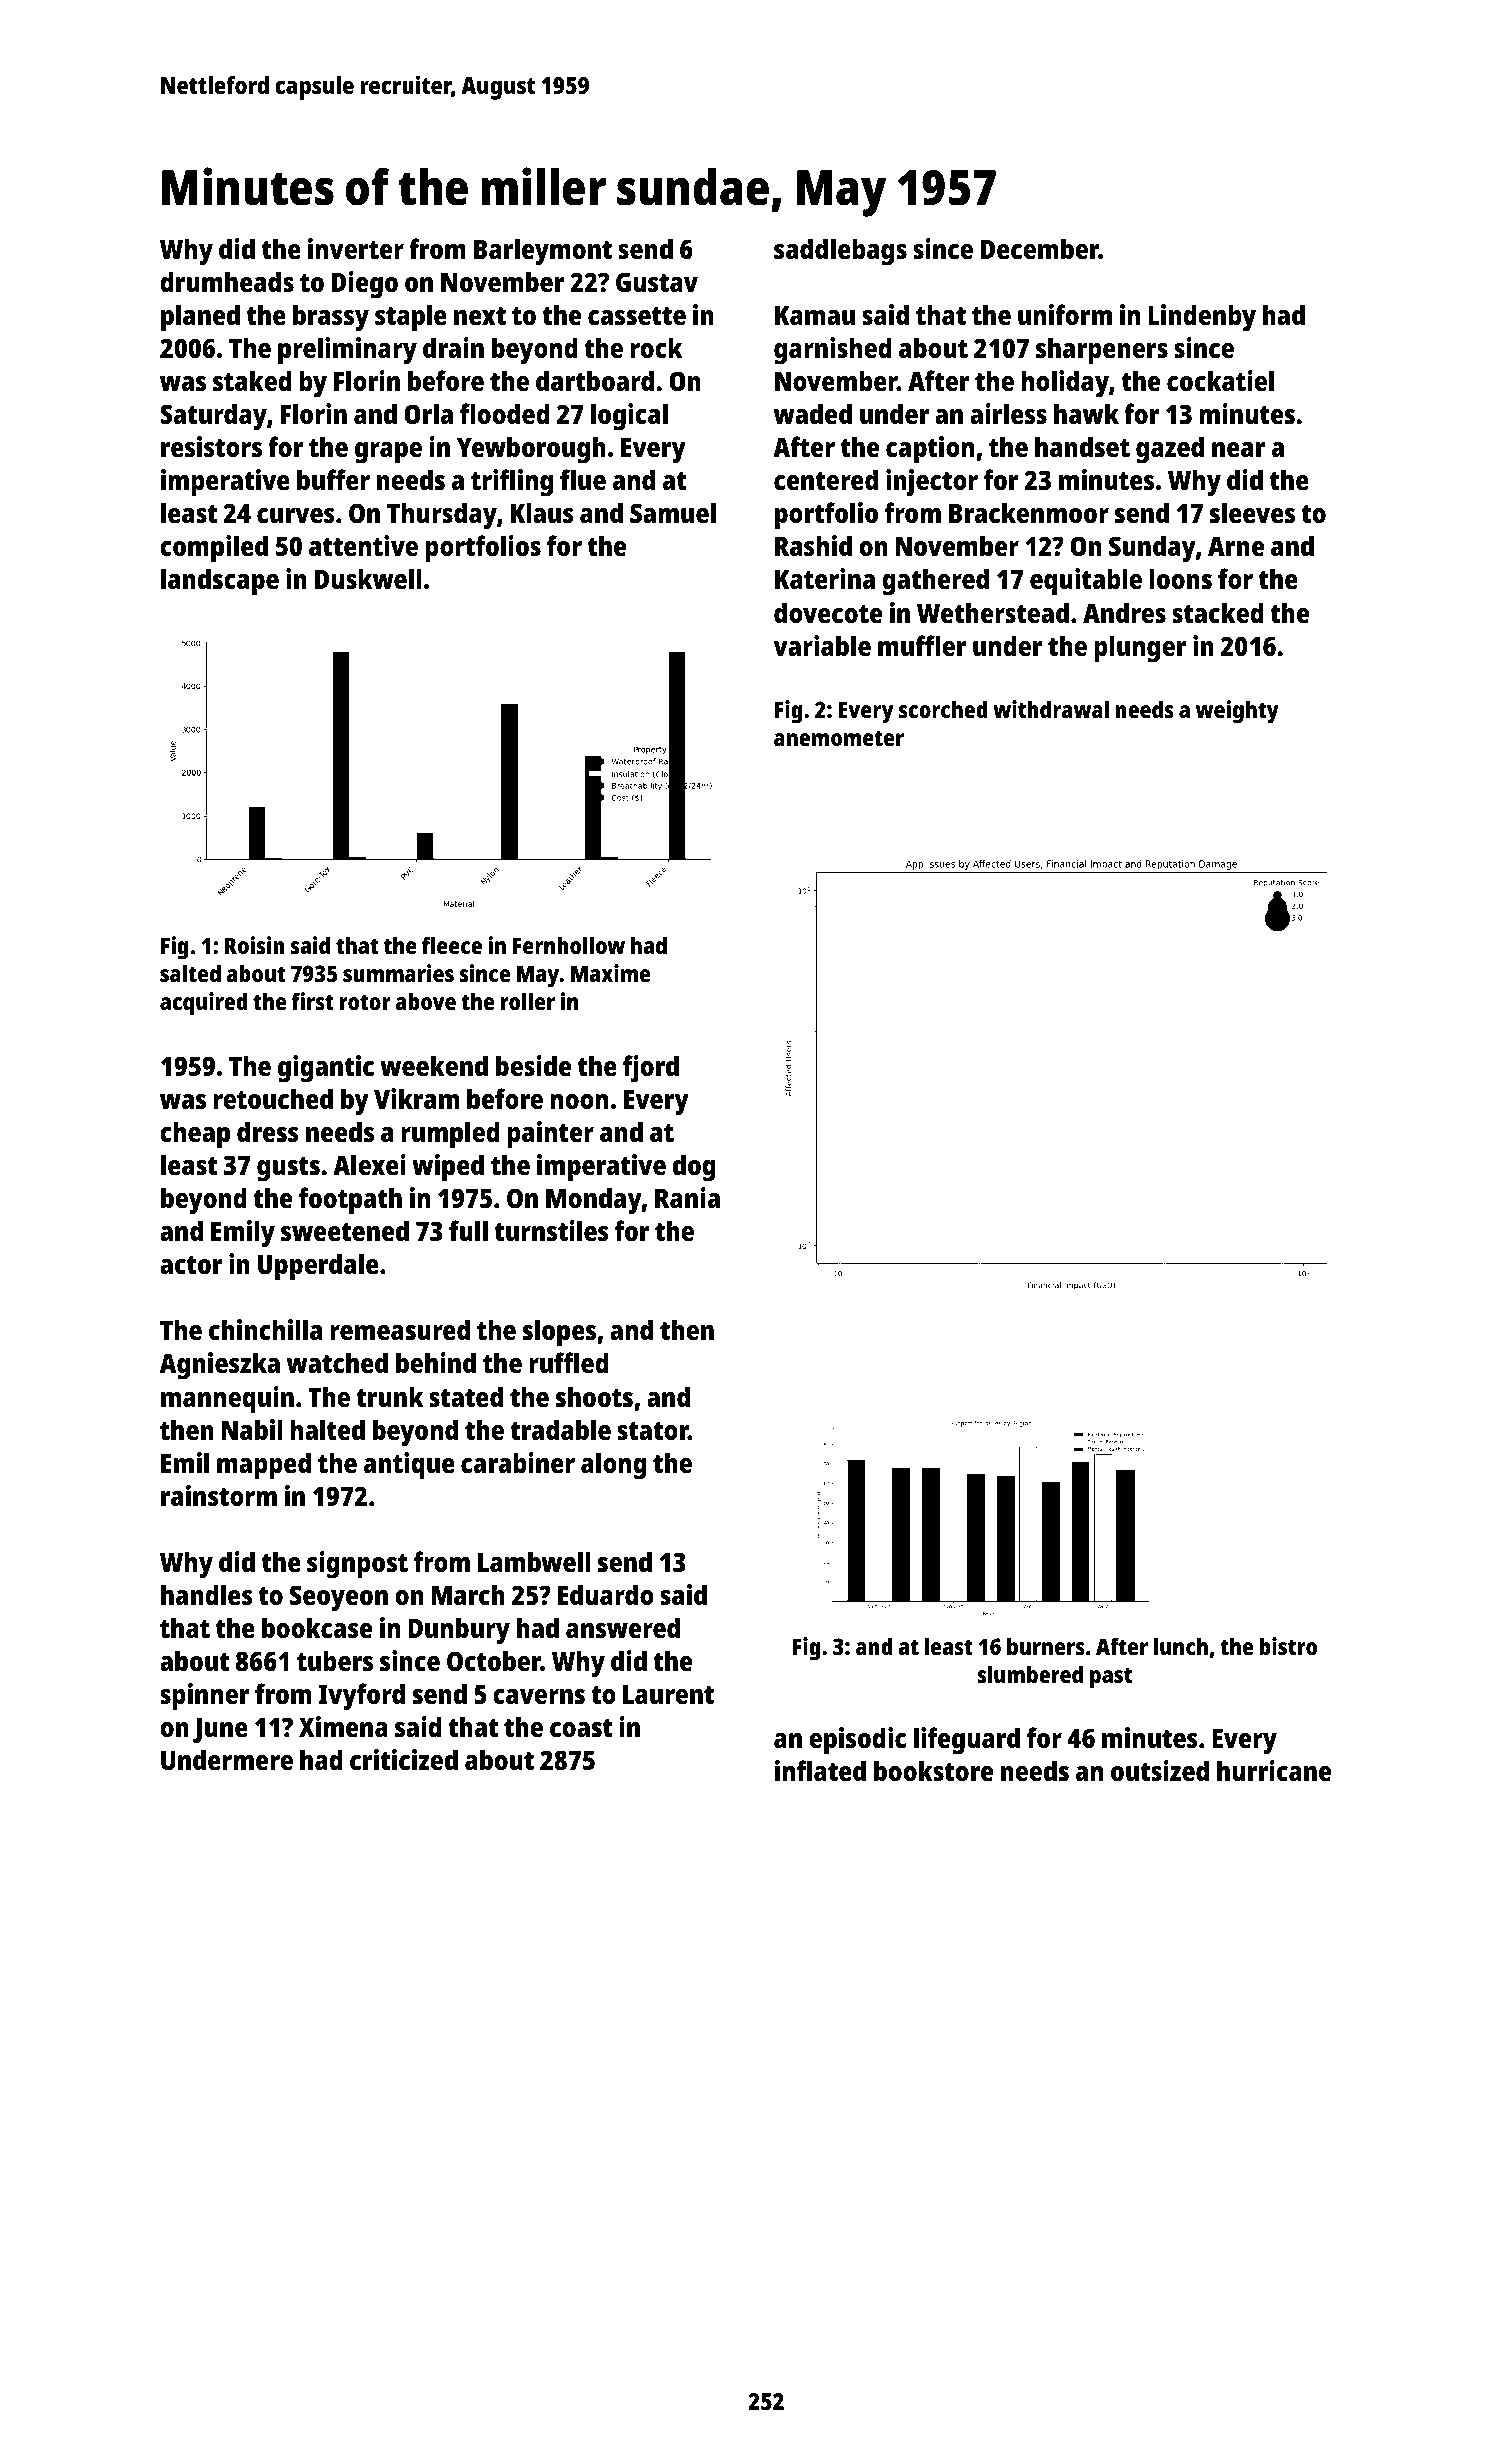  What do you see at coordinates (400, 1329) in the screenshot?
I see `remeasured` at bounding box center [400, 1329].
